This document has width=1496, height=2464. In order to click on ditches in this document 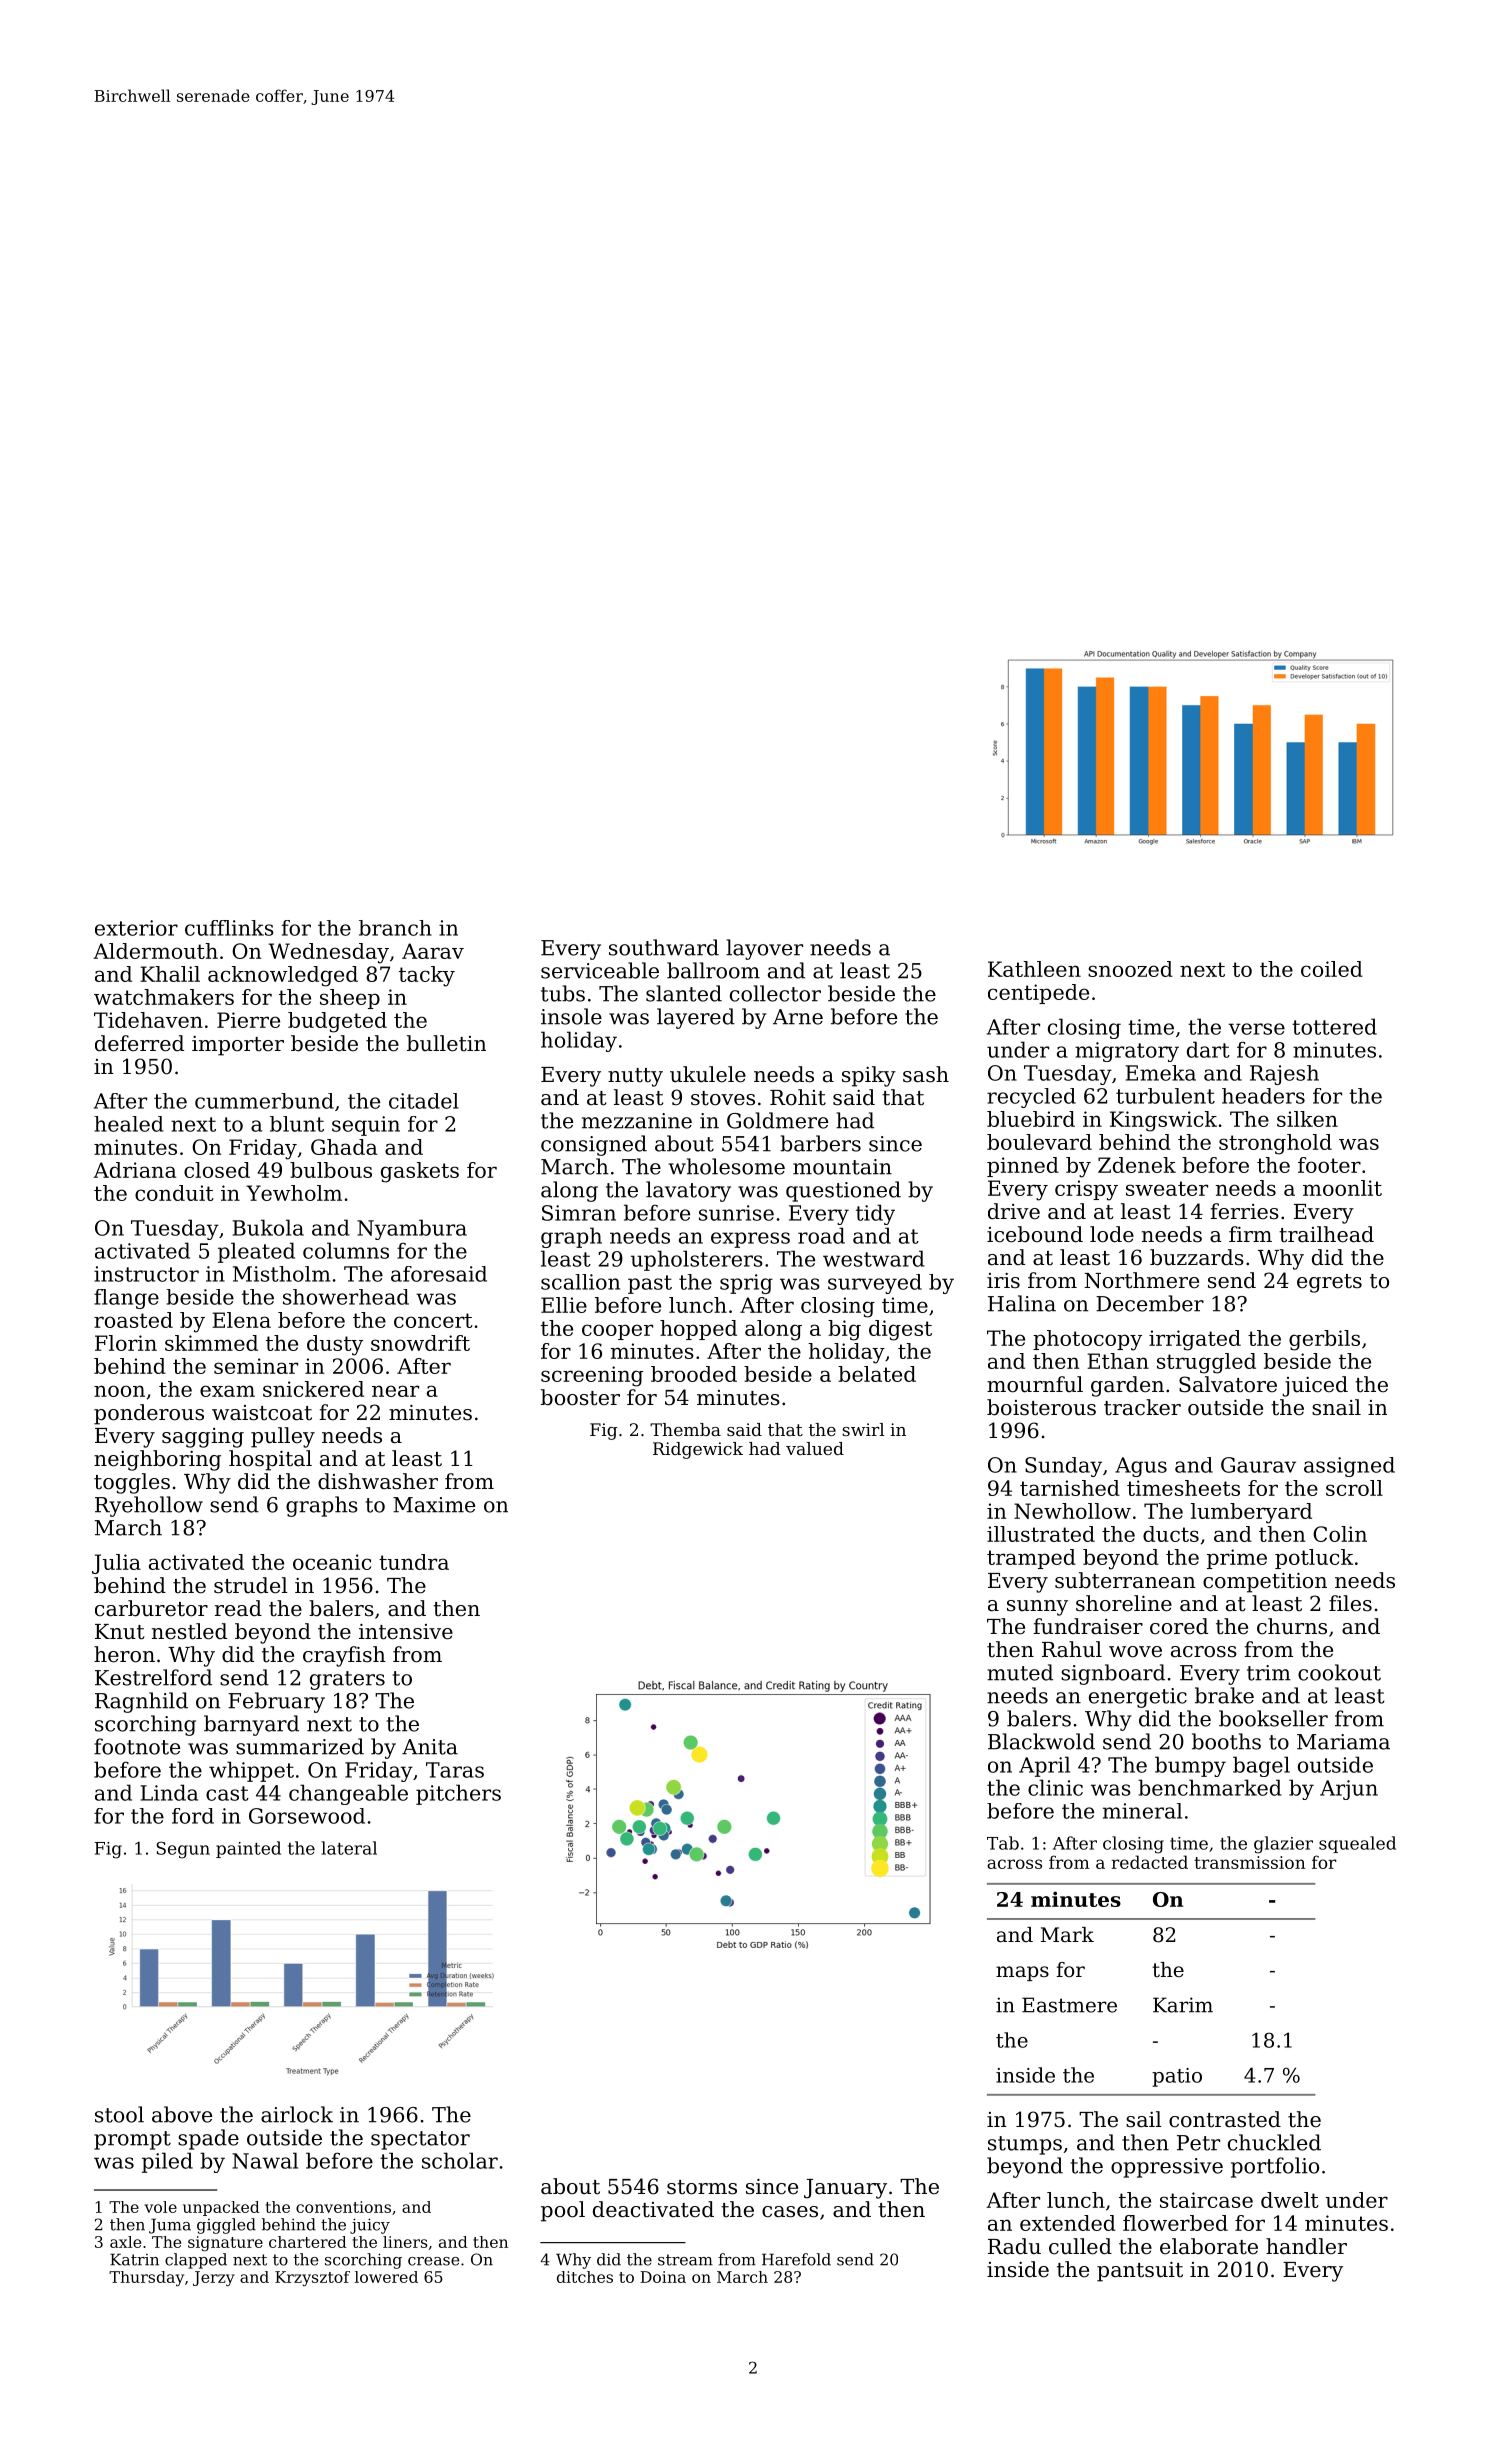, I will do `click(585, 2277)`.
